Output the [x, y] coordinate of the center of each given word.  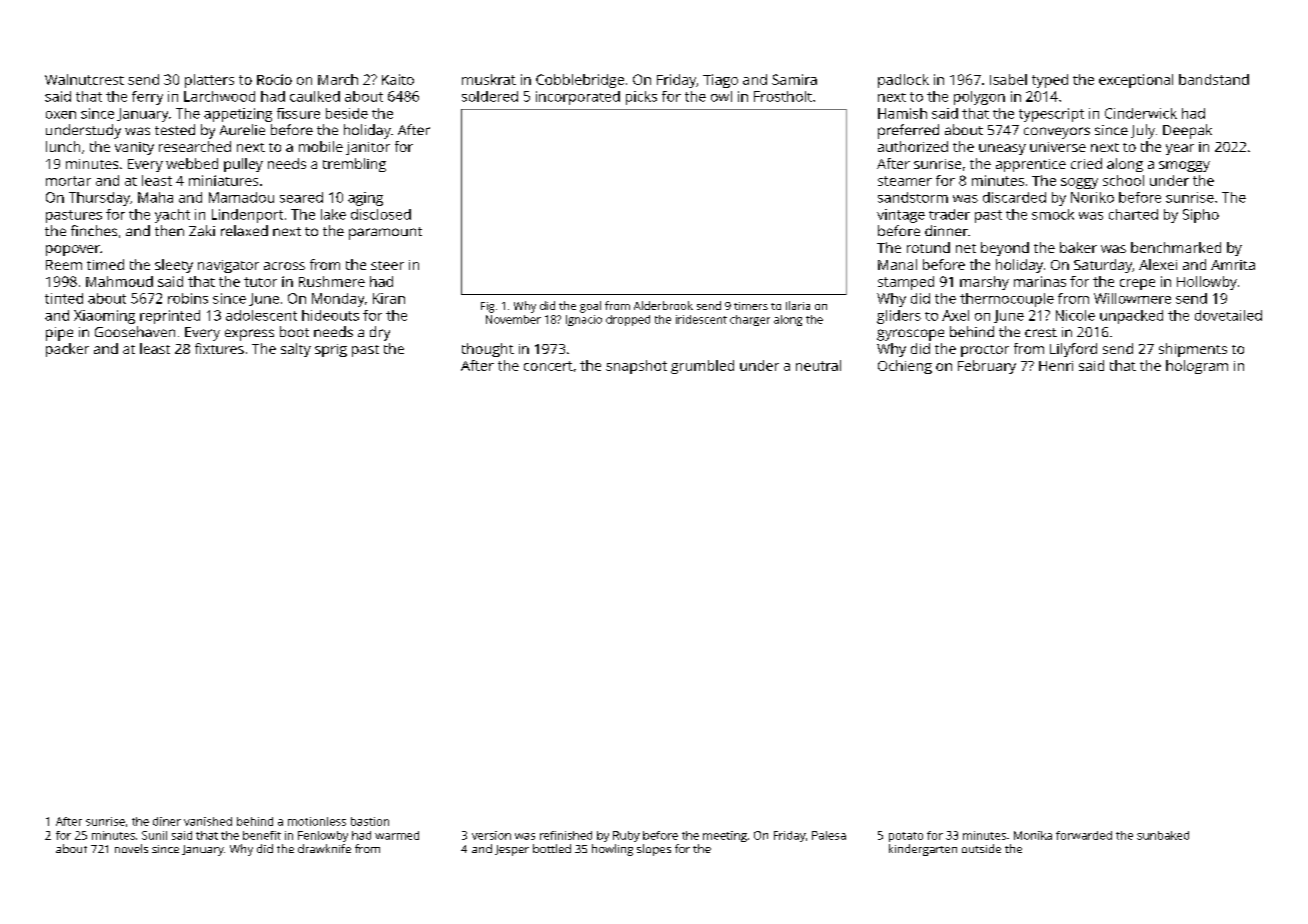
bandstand [1214, 79]
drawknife [324, 848]
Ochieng [905, 367]
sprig [331, 350]
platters [209, 81]
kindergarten [923, 850]
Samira [794, 79]
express [249, 335]
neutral [818, 365]
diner [167, 821]
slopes [654, 850]
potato [906, 837]
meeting [725, 836]
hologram [1197, 367]
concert [548, 366]
